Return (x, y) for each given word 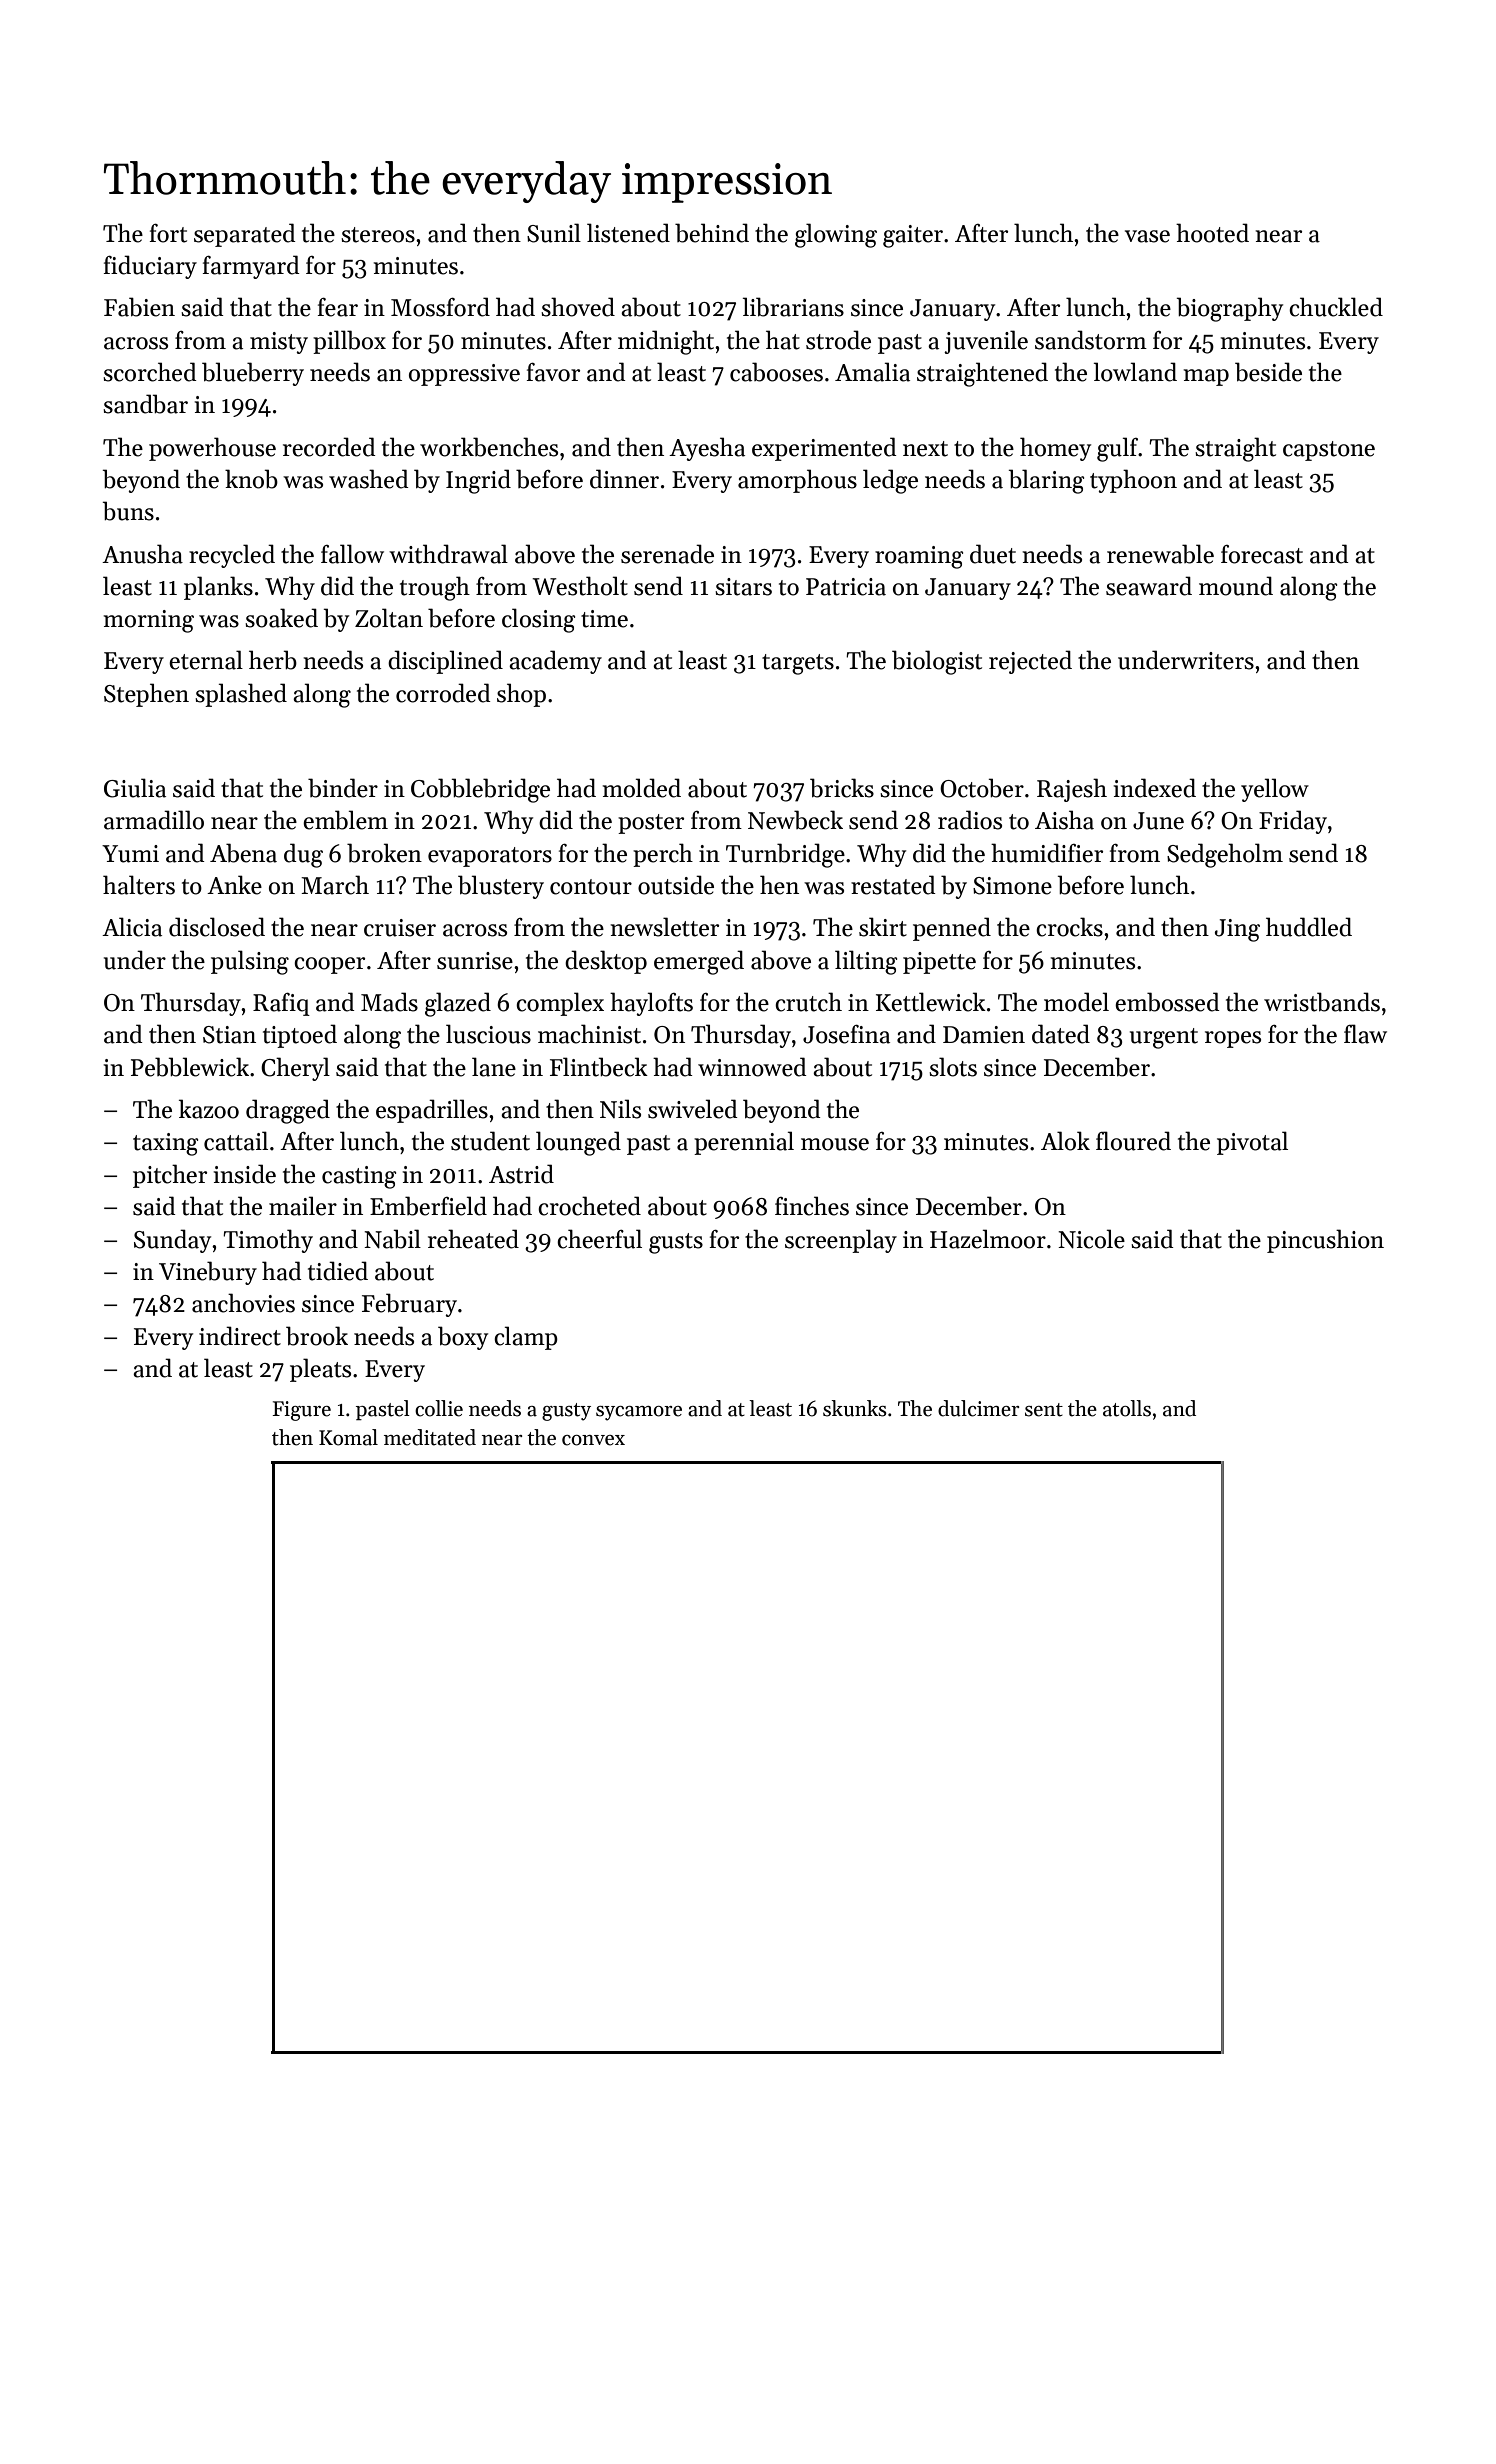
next (925, 449)
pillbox (349, 342)
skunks (855, 1408)
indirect (240, 1336)
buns (128, 511)
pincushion (1325, 1241)
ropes (1233, 1039)
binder (343, 788)
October (982, 788)
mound (1236, 586)
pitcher (170, 1176)
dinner (624, 479)
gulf (1118, 449)
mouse (835, 1144)
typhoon (1133, 481)
